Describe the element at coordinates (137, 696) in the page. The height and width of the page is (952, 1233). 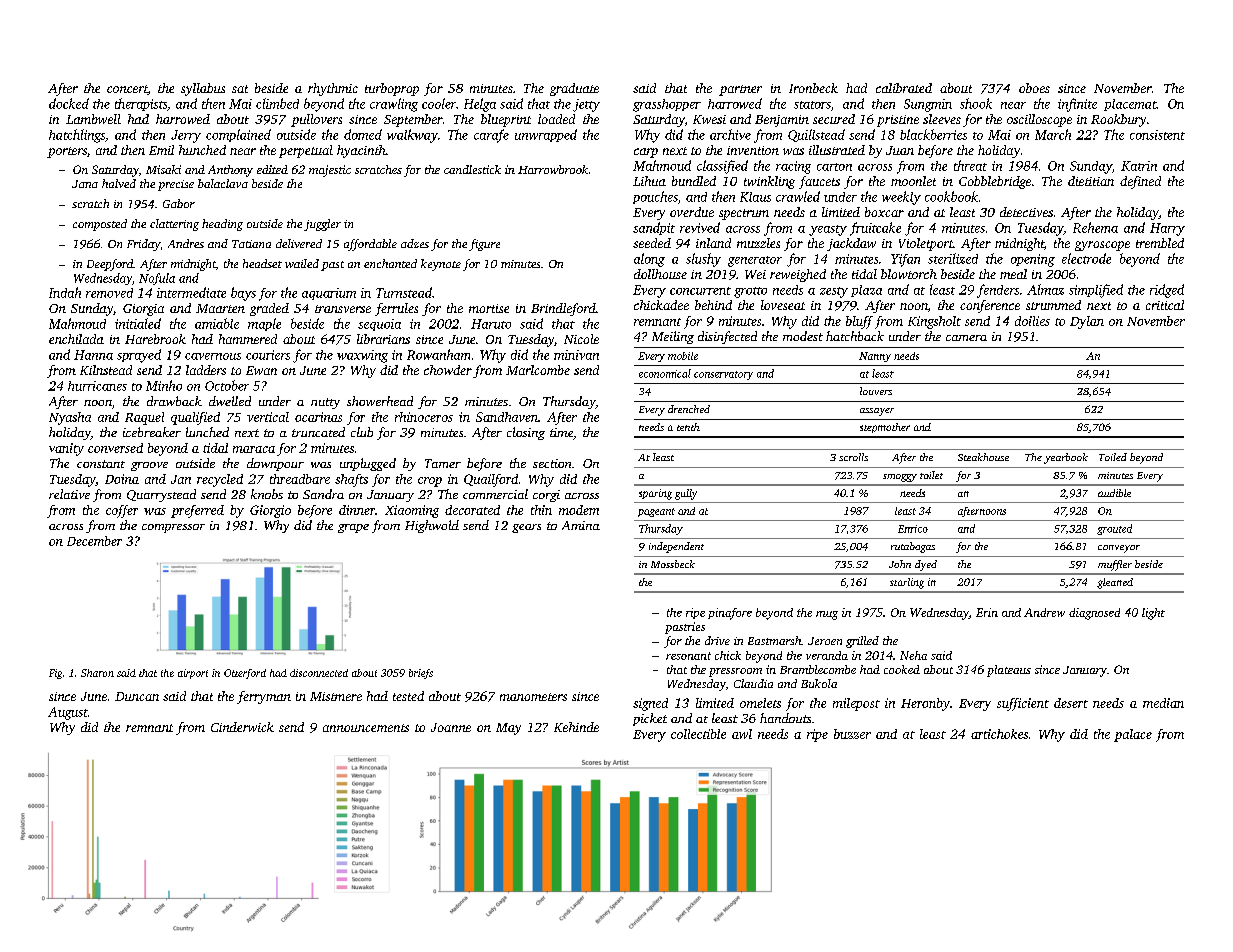
I see `Duncan` at that location.
